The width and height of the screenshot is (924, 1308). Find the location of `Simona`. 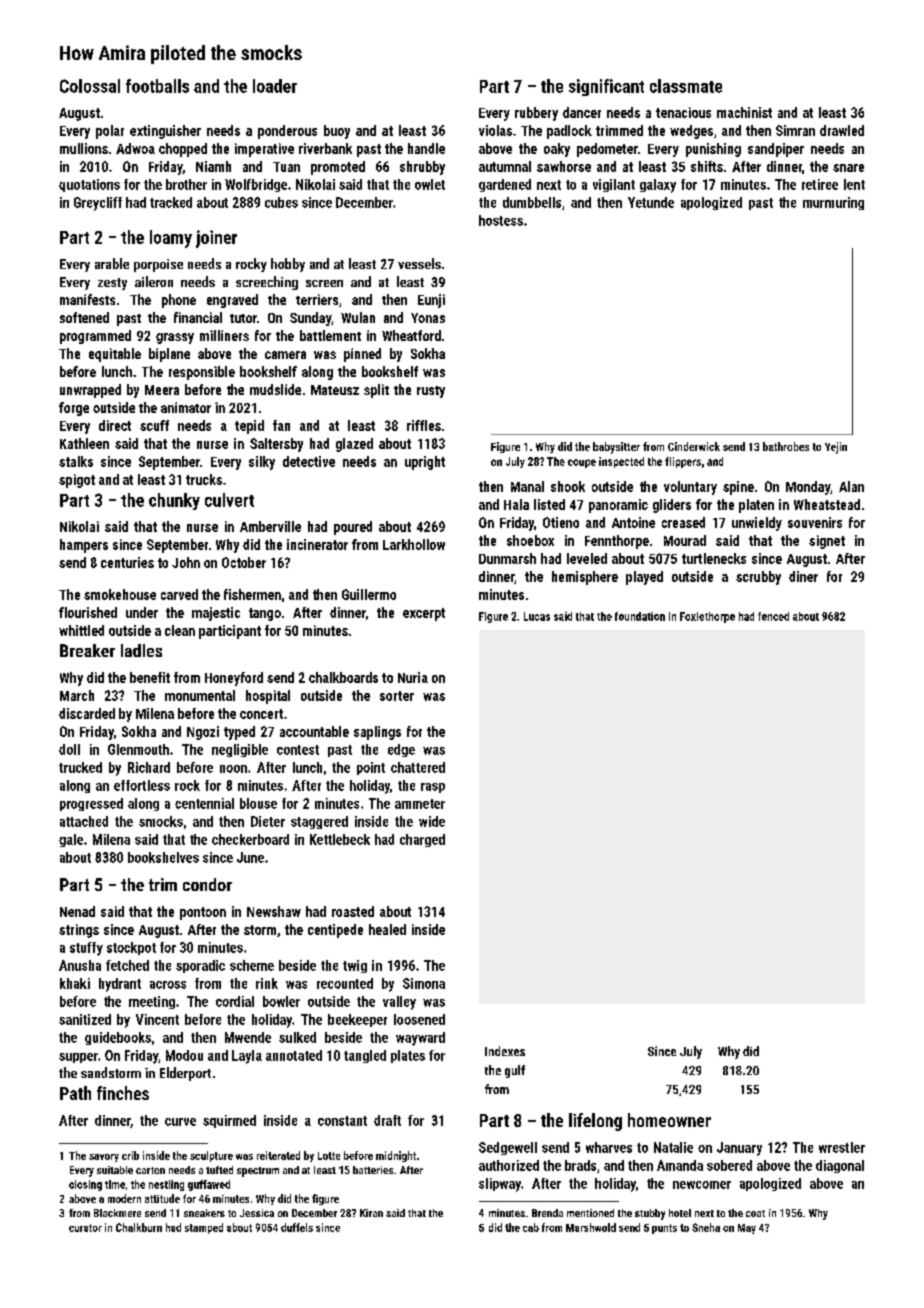

Simona is located at coordinates (424, 983).
